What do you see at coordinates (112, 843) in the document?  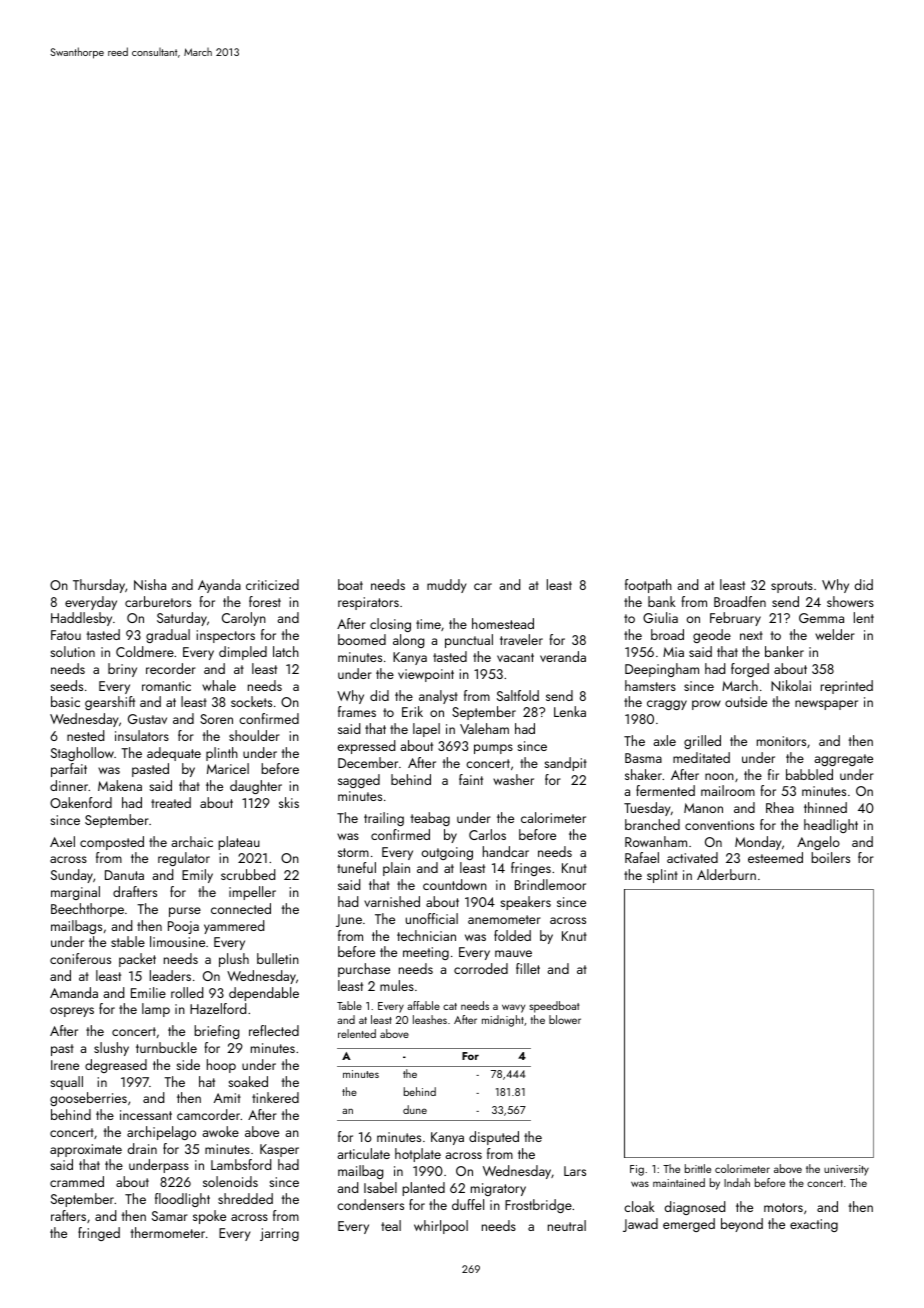 I see `composted` at bounding box center [112, 843].
